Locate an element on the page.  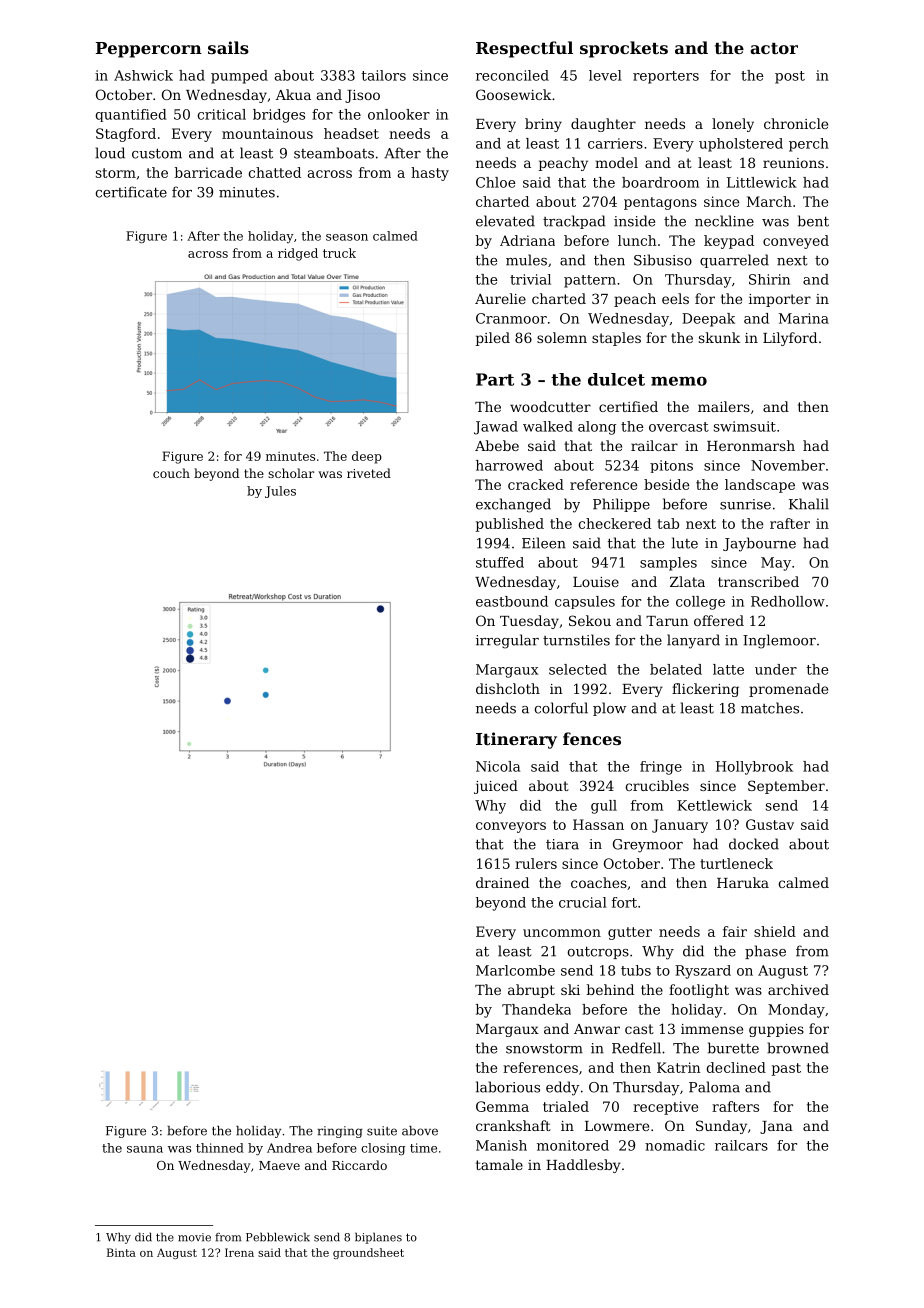
tailors is located at coordinates (383, 75).
